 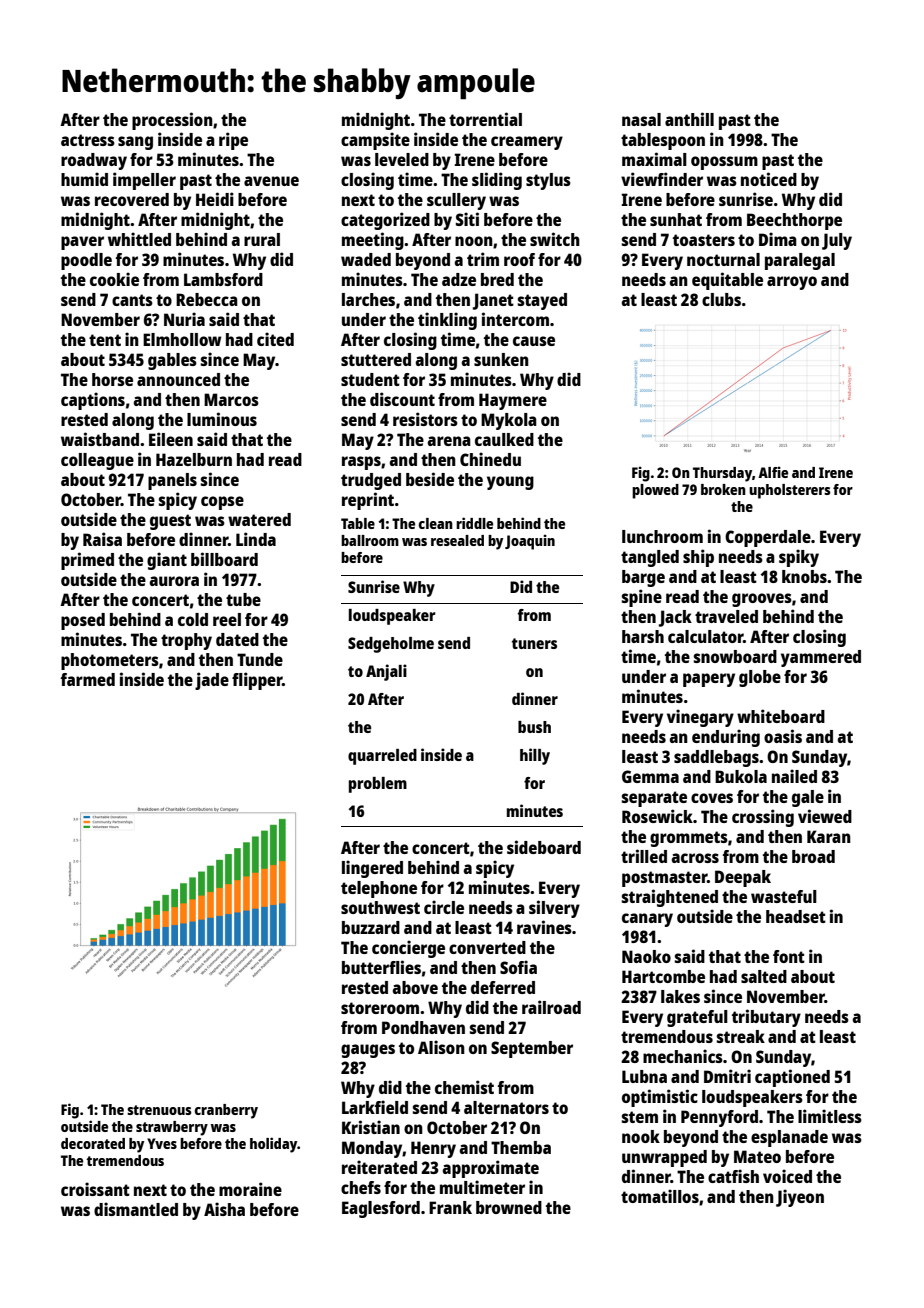 I want to click on upholsterers, so click(x=790, y=491).
